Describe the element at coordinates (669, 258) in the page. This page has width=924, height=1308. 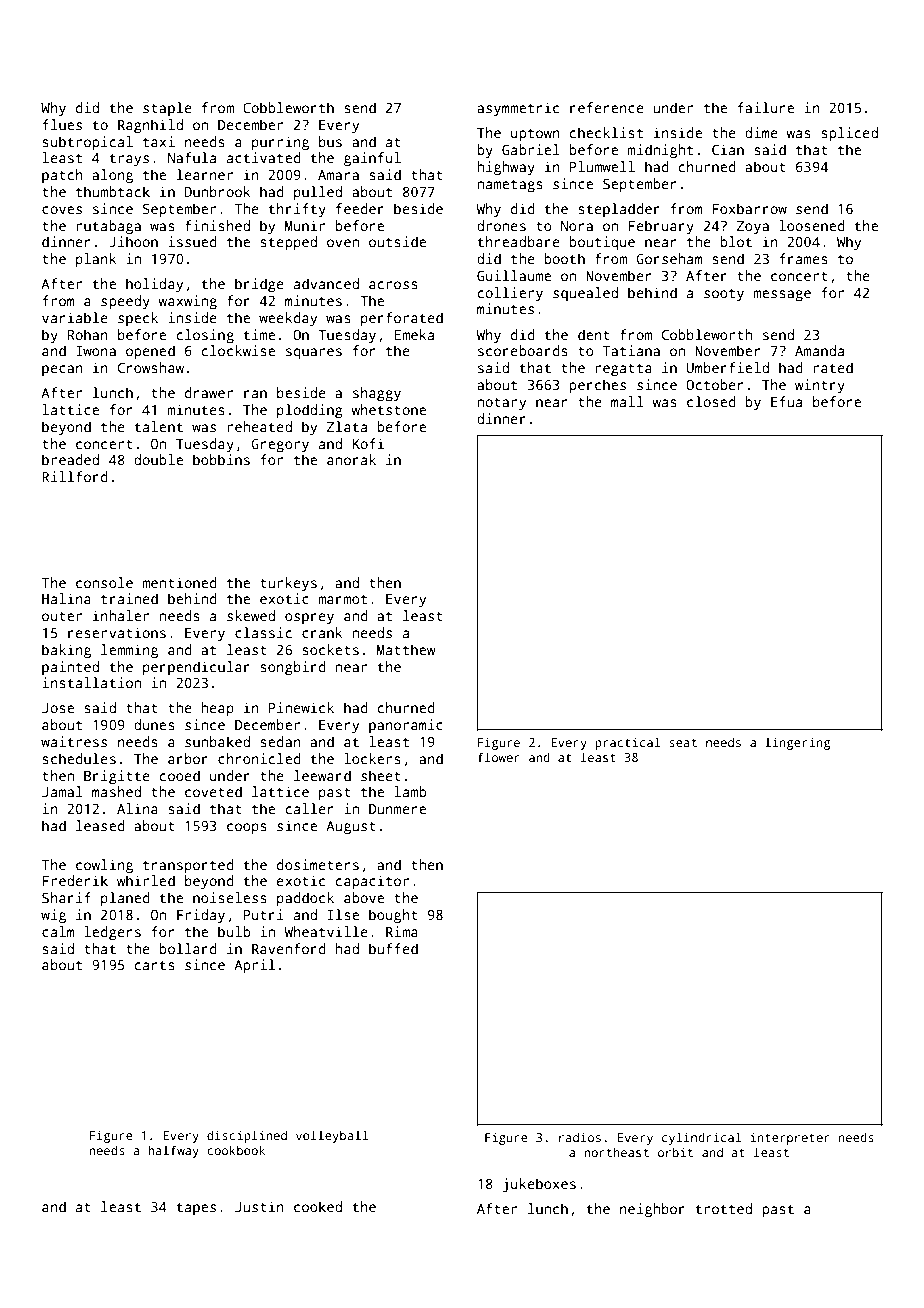
I see `Gorseham` at that location.
